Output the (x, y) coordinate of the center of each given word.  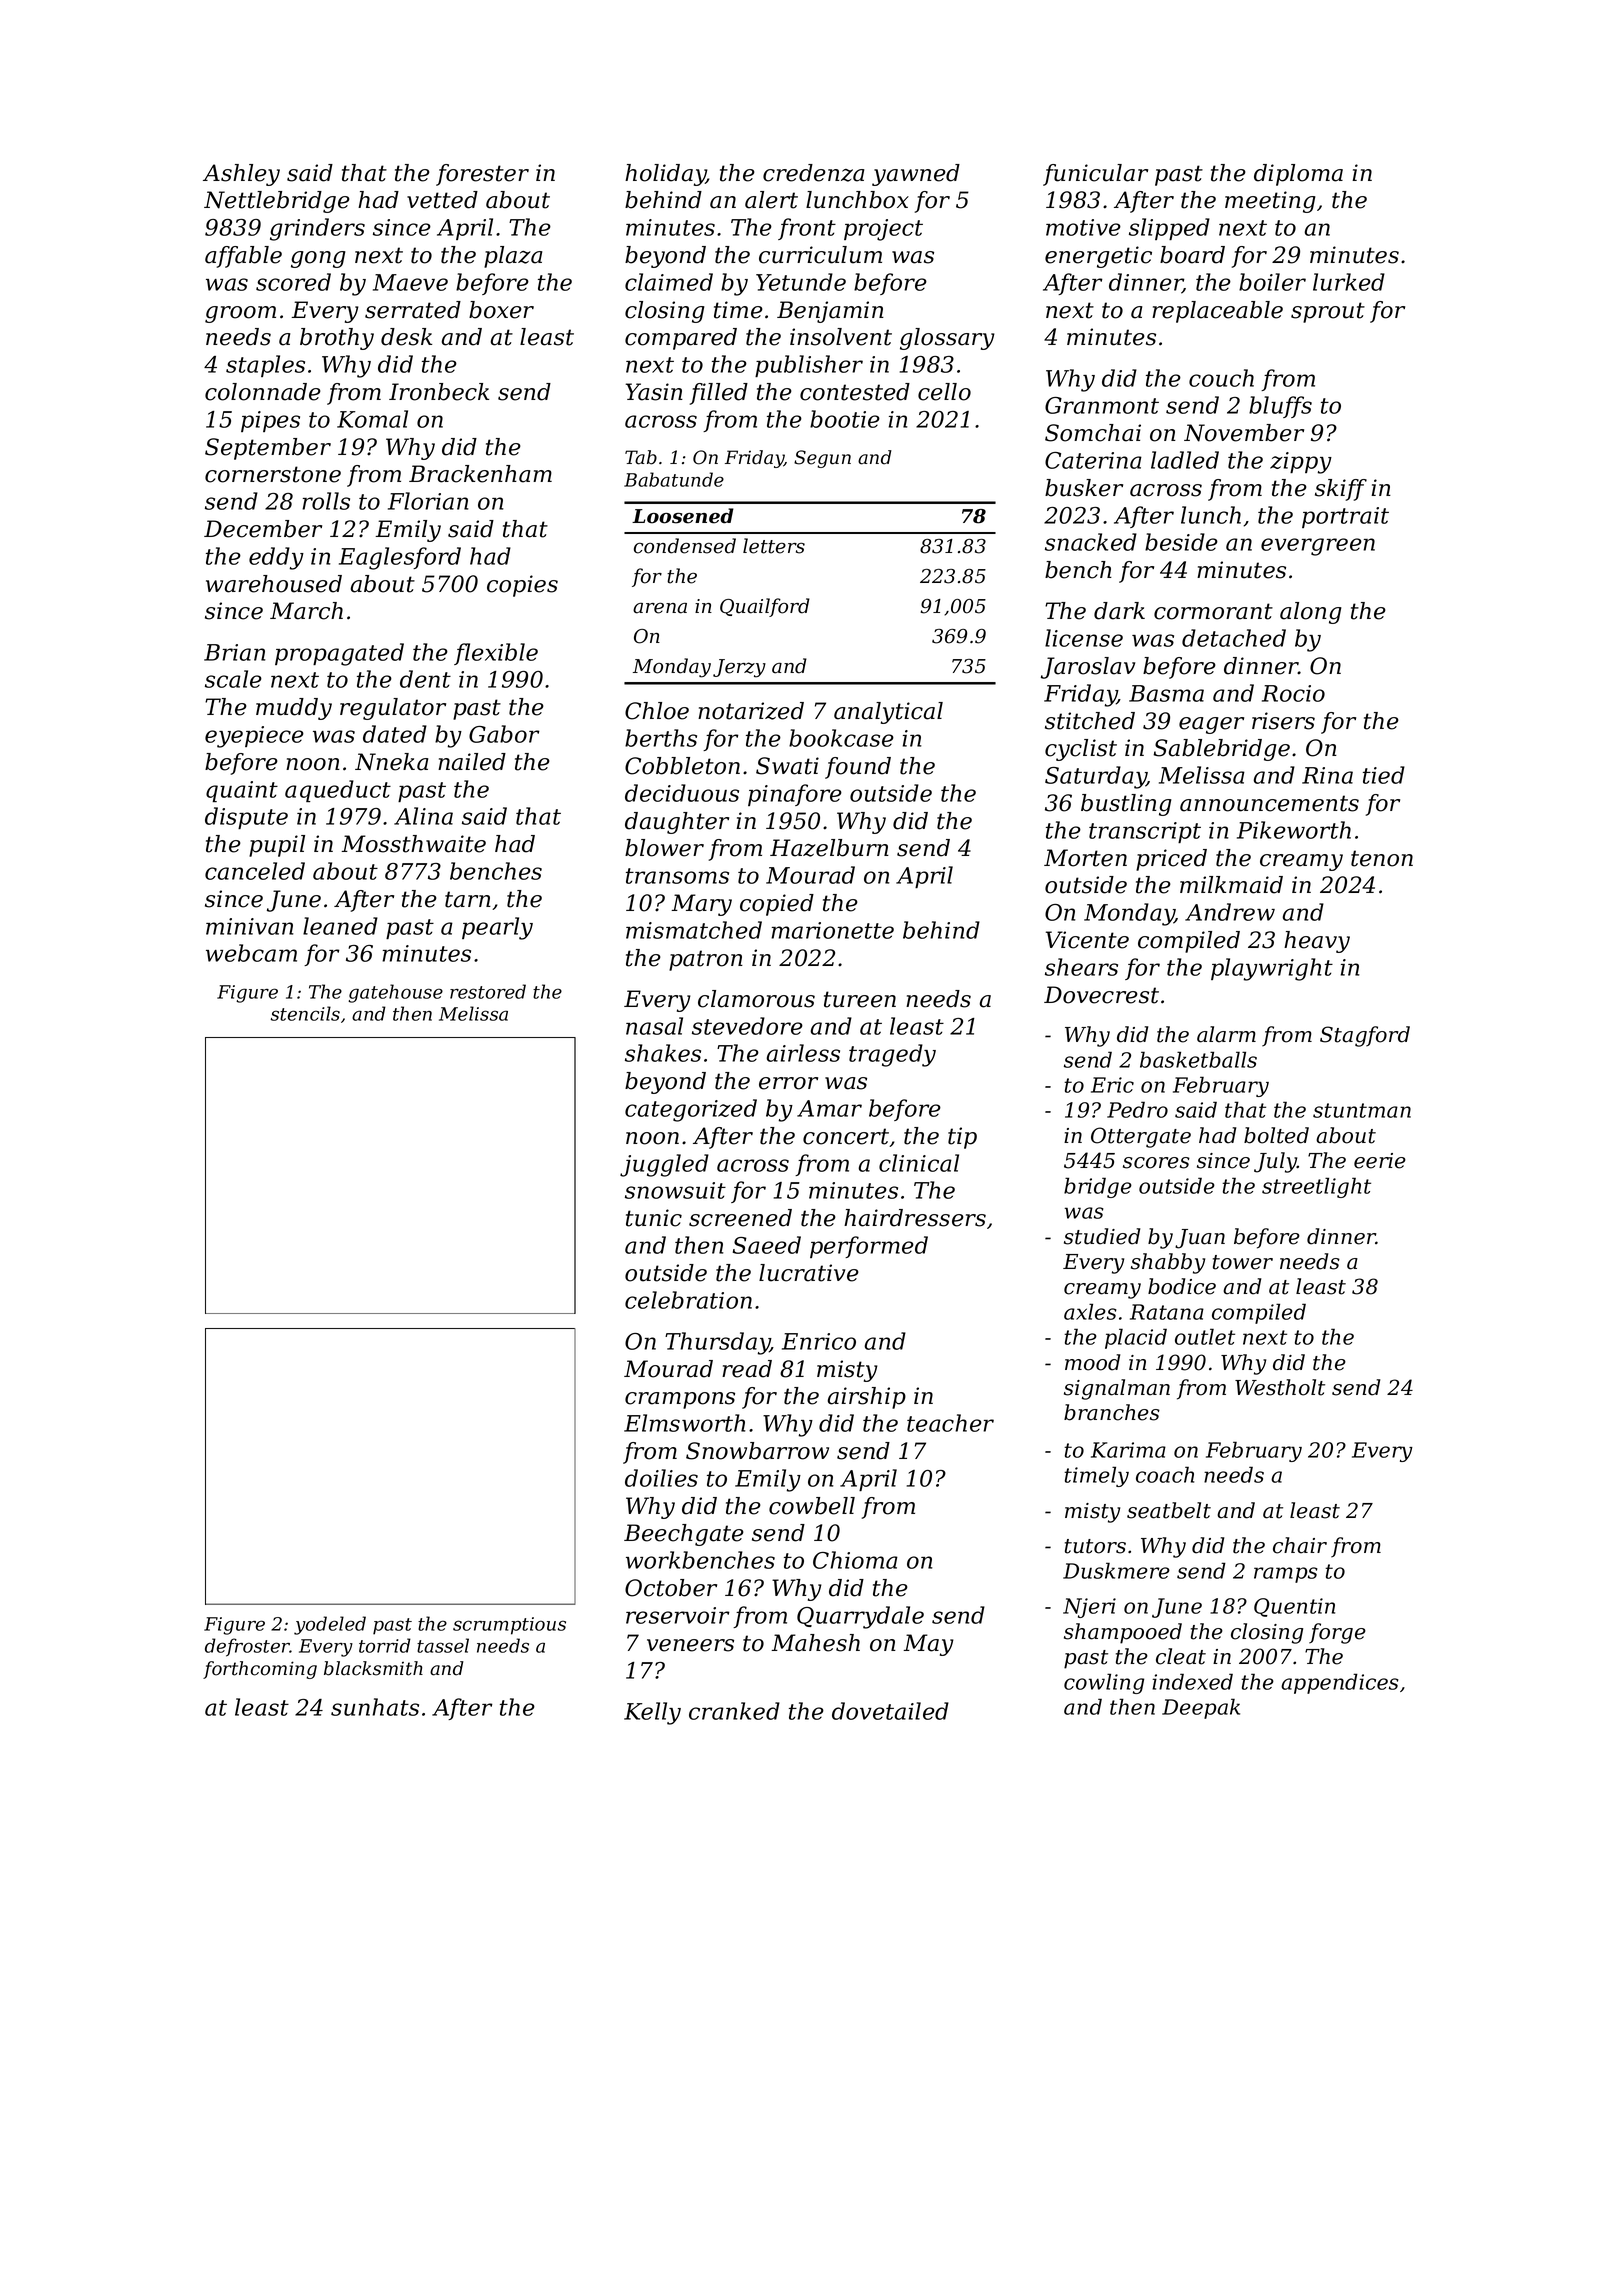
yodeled (330, 1625)
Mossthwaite (413, 844)
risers (1283, 721)
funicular (1095, 175)
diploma (1298, 175)
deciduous (682, 793)
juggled (664, 1165)
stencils (305, 1013)
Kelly (652, 1713)
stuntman (1362, 1110)
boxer (501, 310)
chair (1300, 1545)
